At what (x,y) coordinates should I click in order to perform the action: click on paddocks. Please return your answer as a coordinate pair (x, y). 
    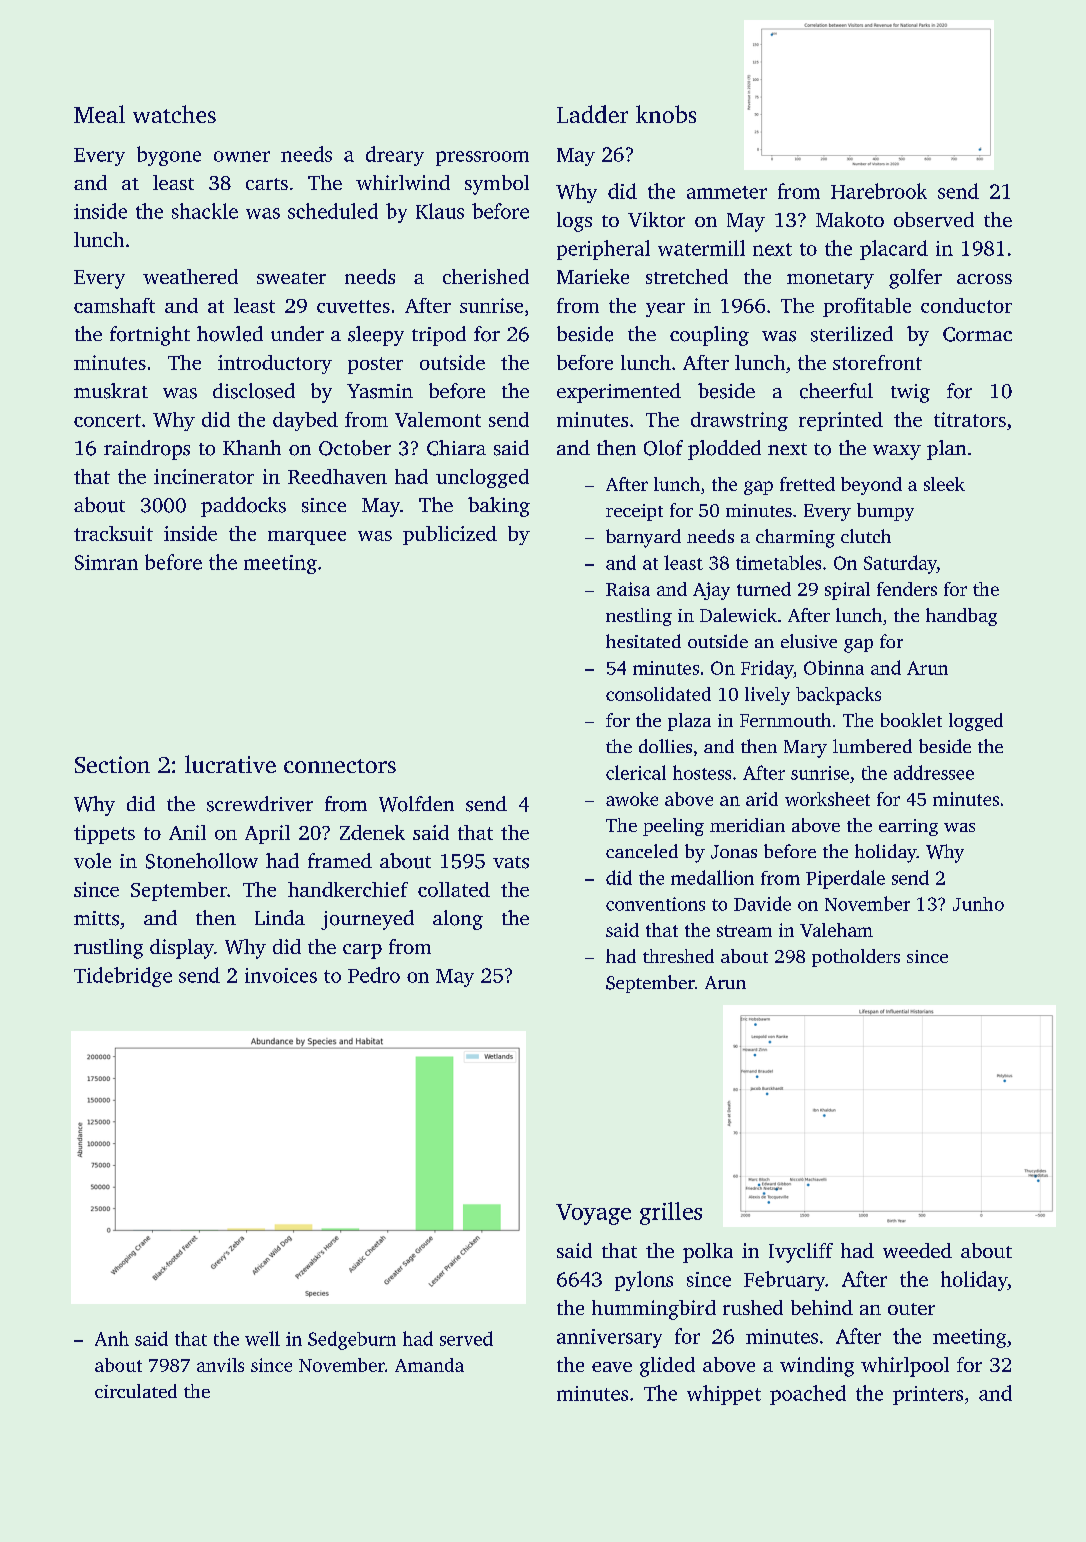
    Looking at the image, I should click on (243, 507).
